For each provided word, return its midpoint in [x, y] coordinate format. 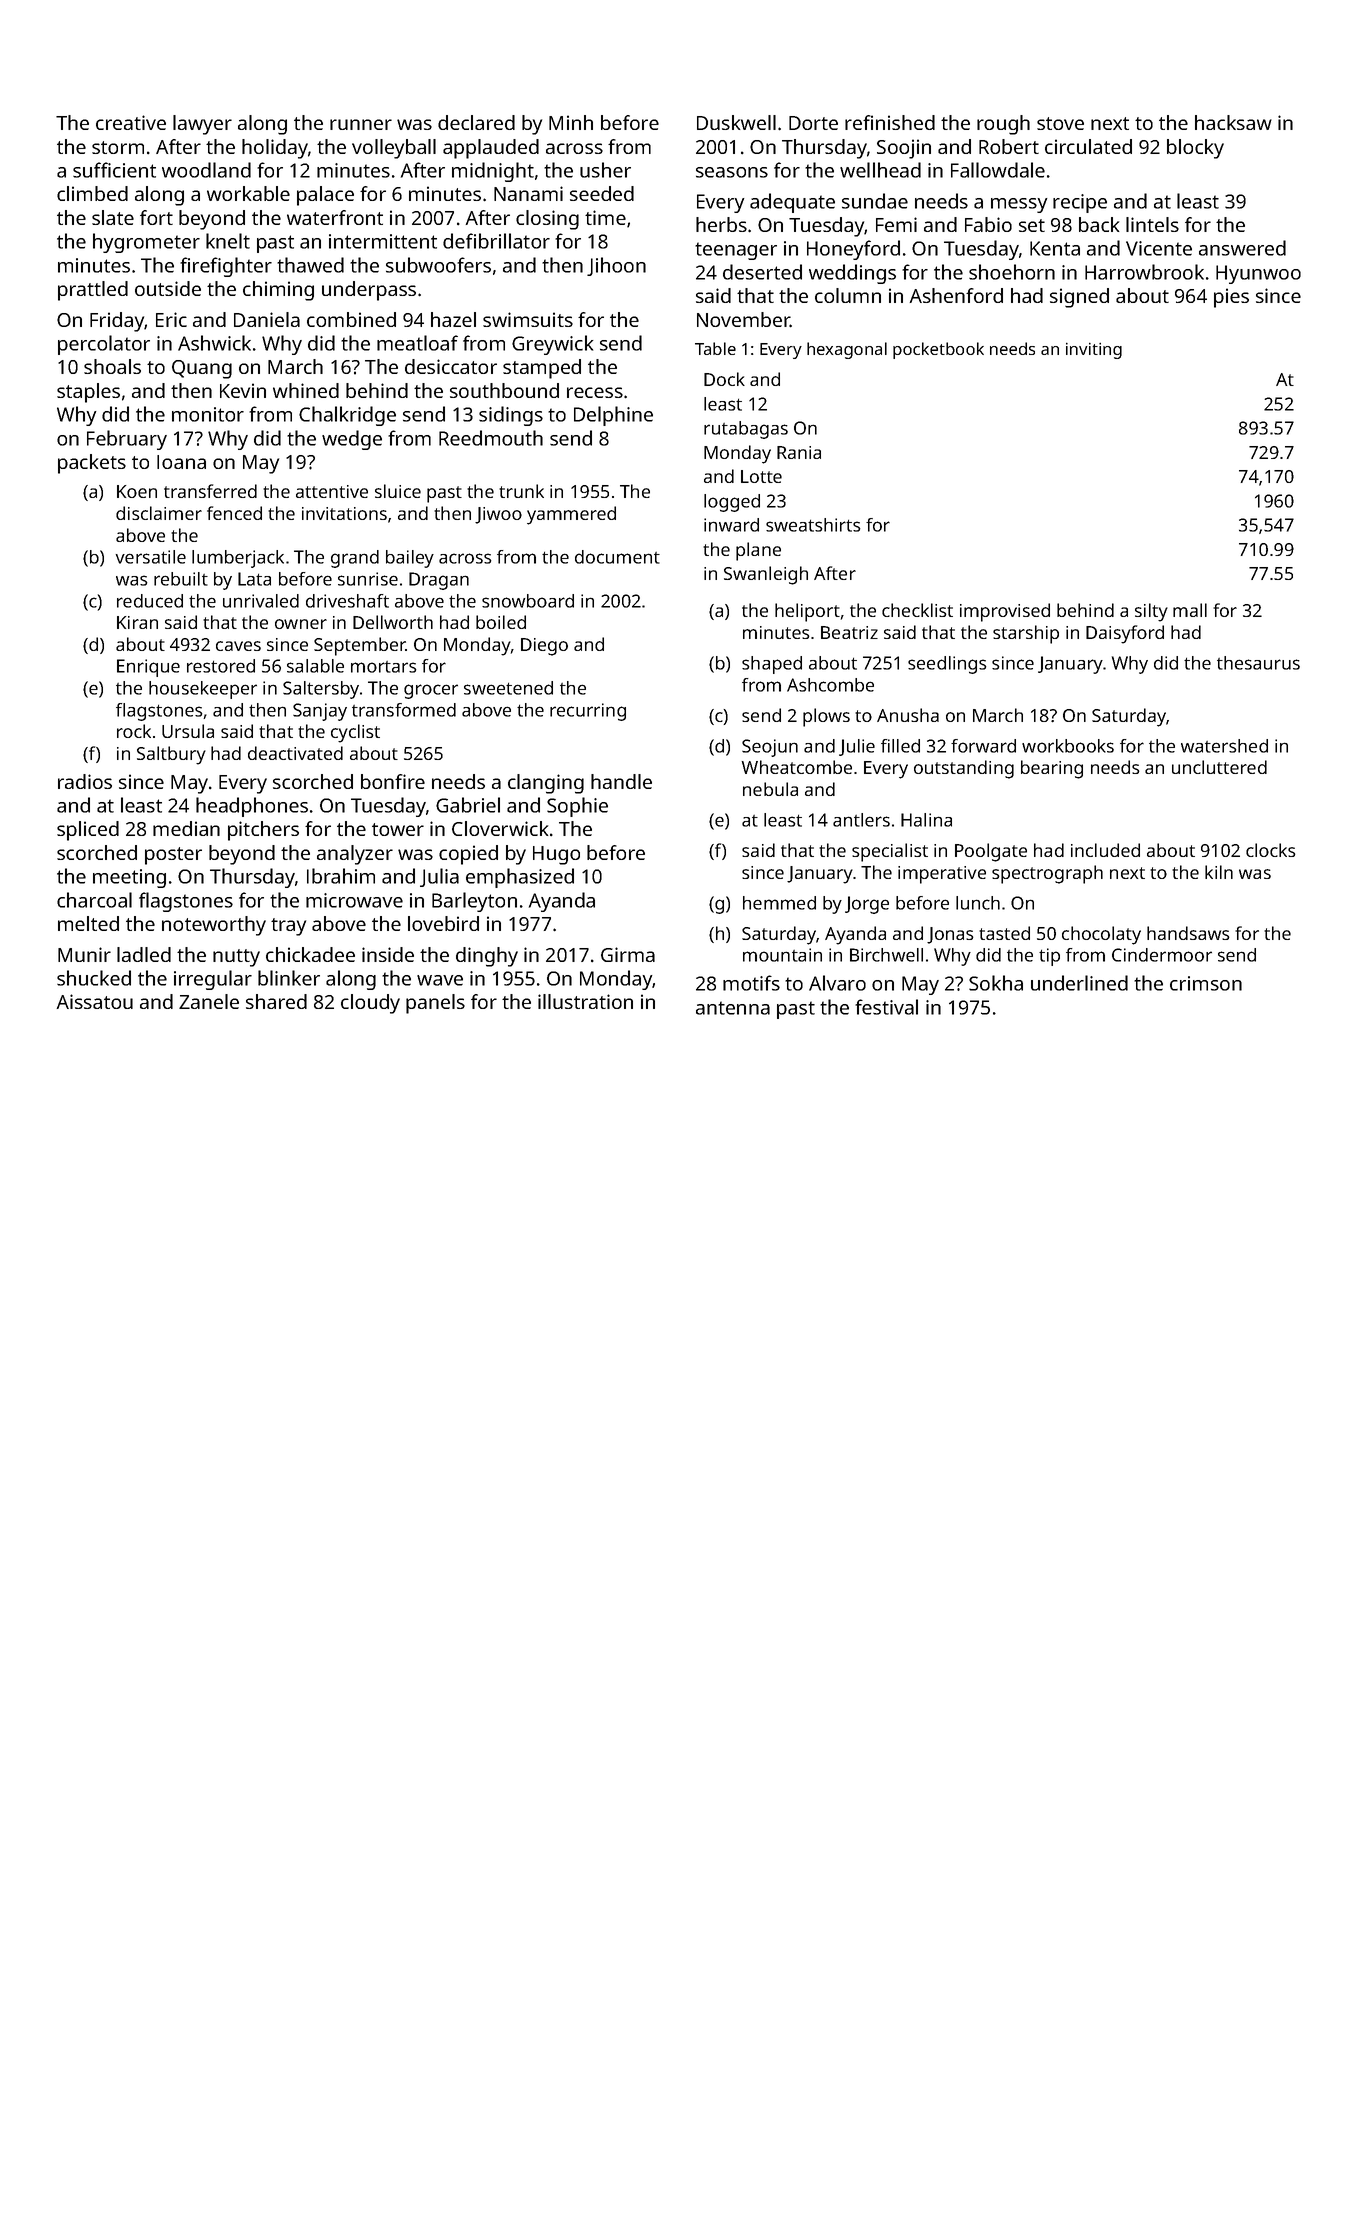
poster [173, 856]
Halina [926, 820]
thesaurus [1258, 663]
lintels [1152, 224]
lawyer [202, 125]
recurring [588, 712]
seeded [602, 193]
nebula [770, 789]
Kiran [137, 622]
